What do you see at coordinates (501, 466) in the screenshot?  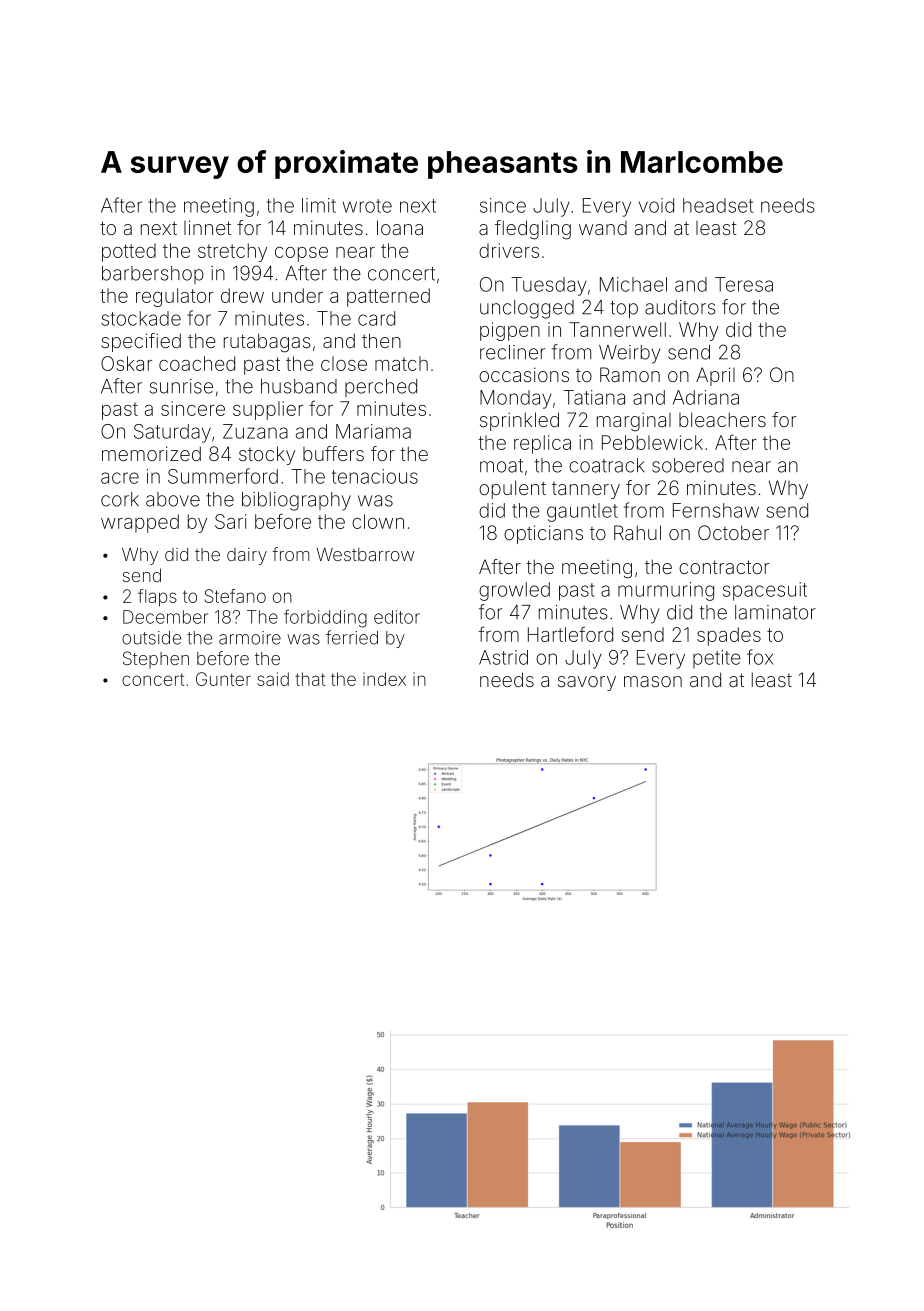 I see `moat` at bounding box center [501, 466].
